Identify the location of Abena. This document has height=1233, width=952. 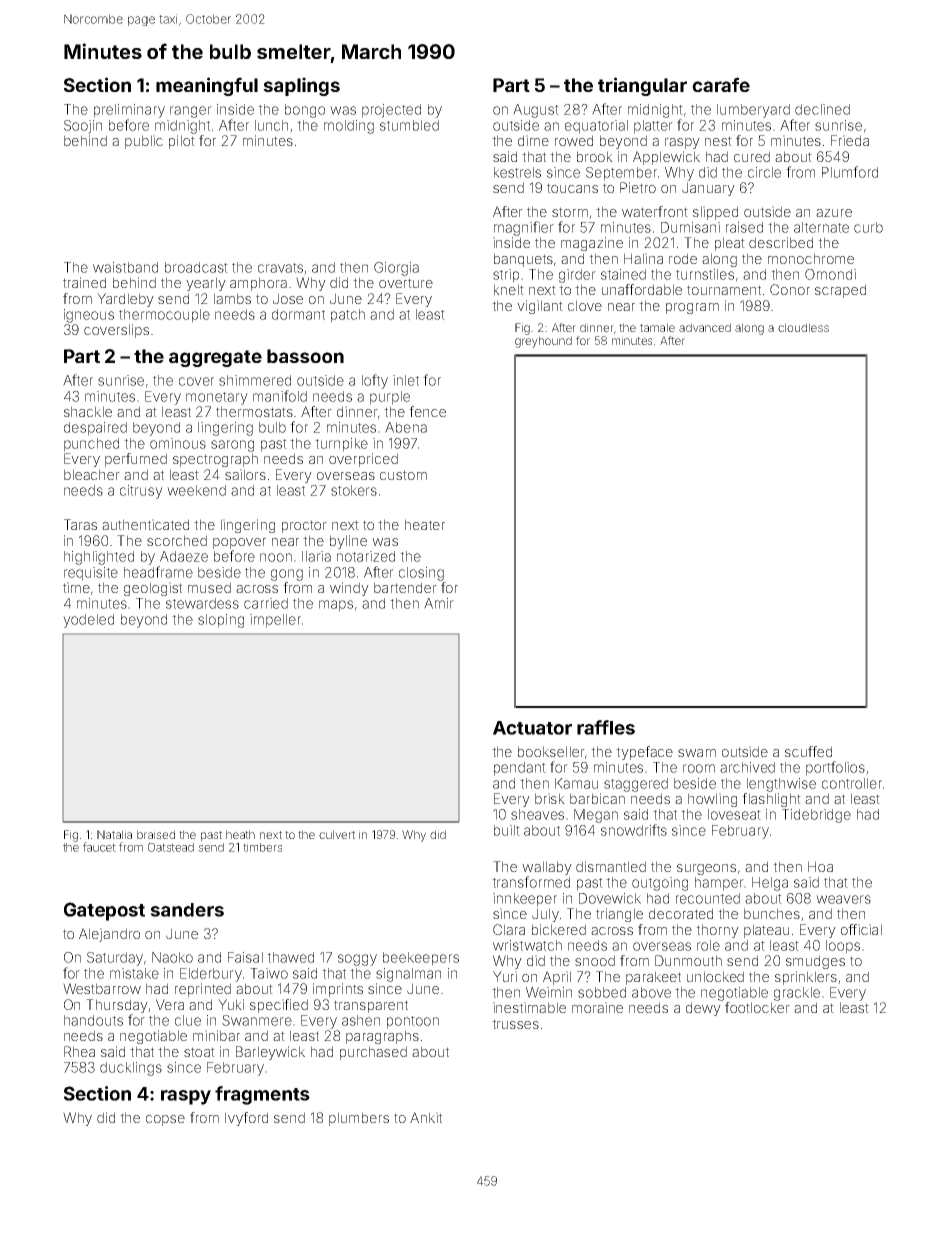
(406, 427).
